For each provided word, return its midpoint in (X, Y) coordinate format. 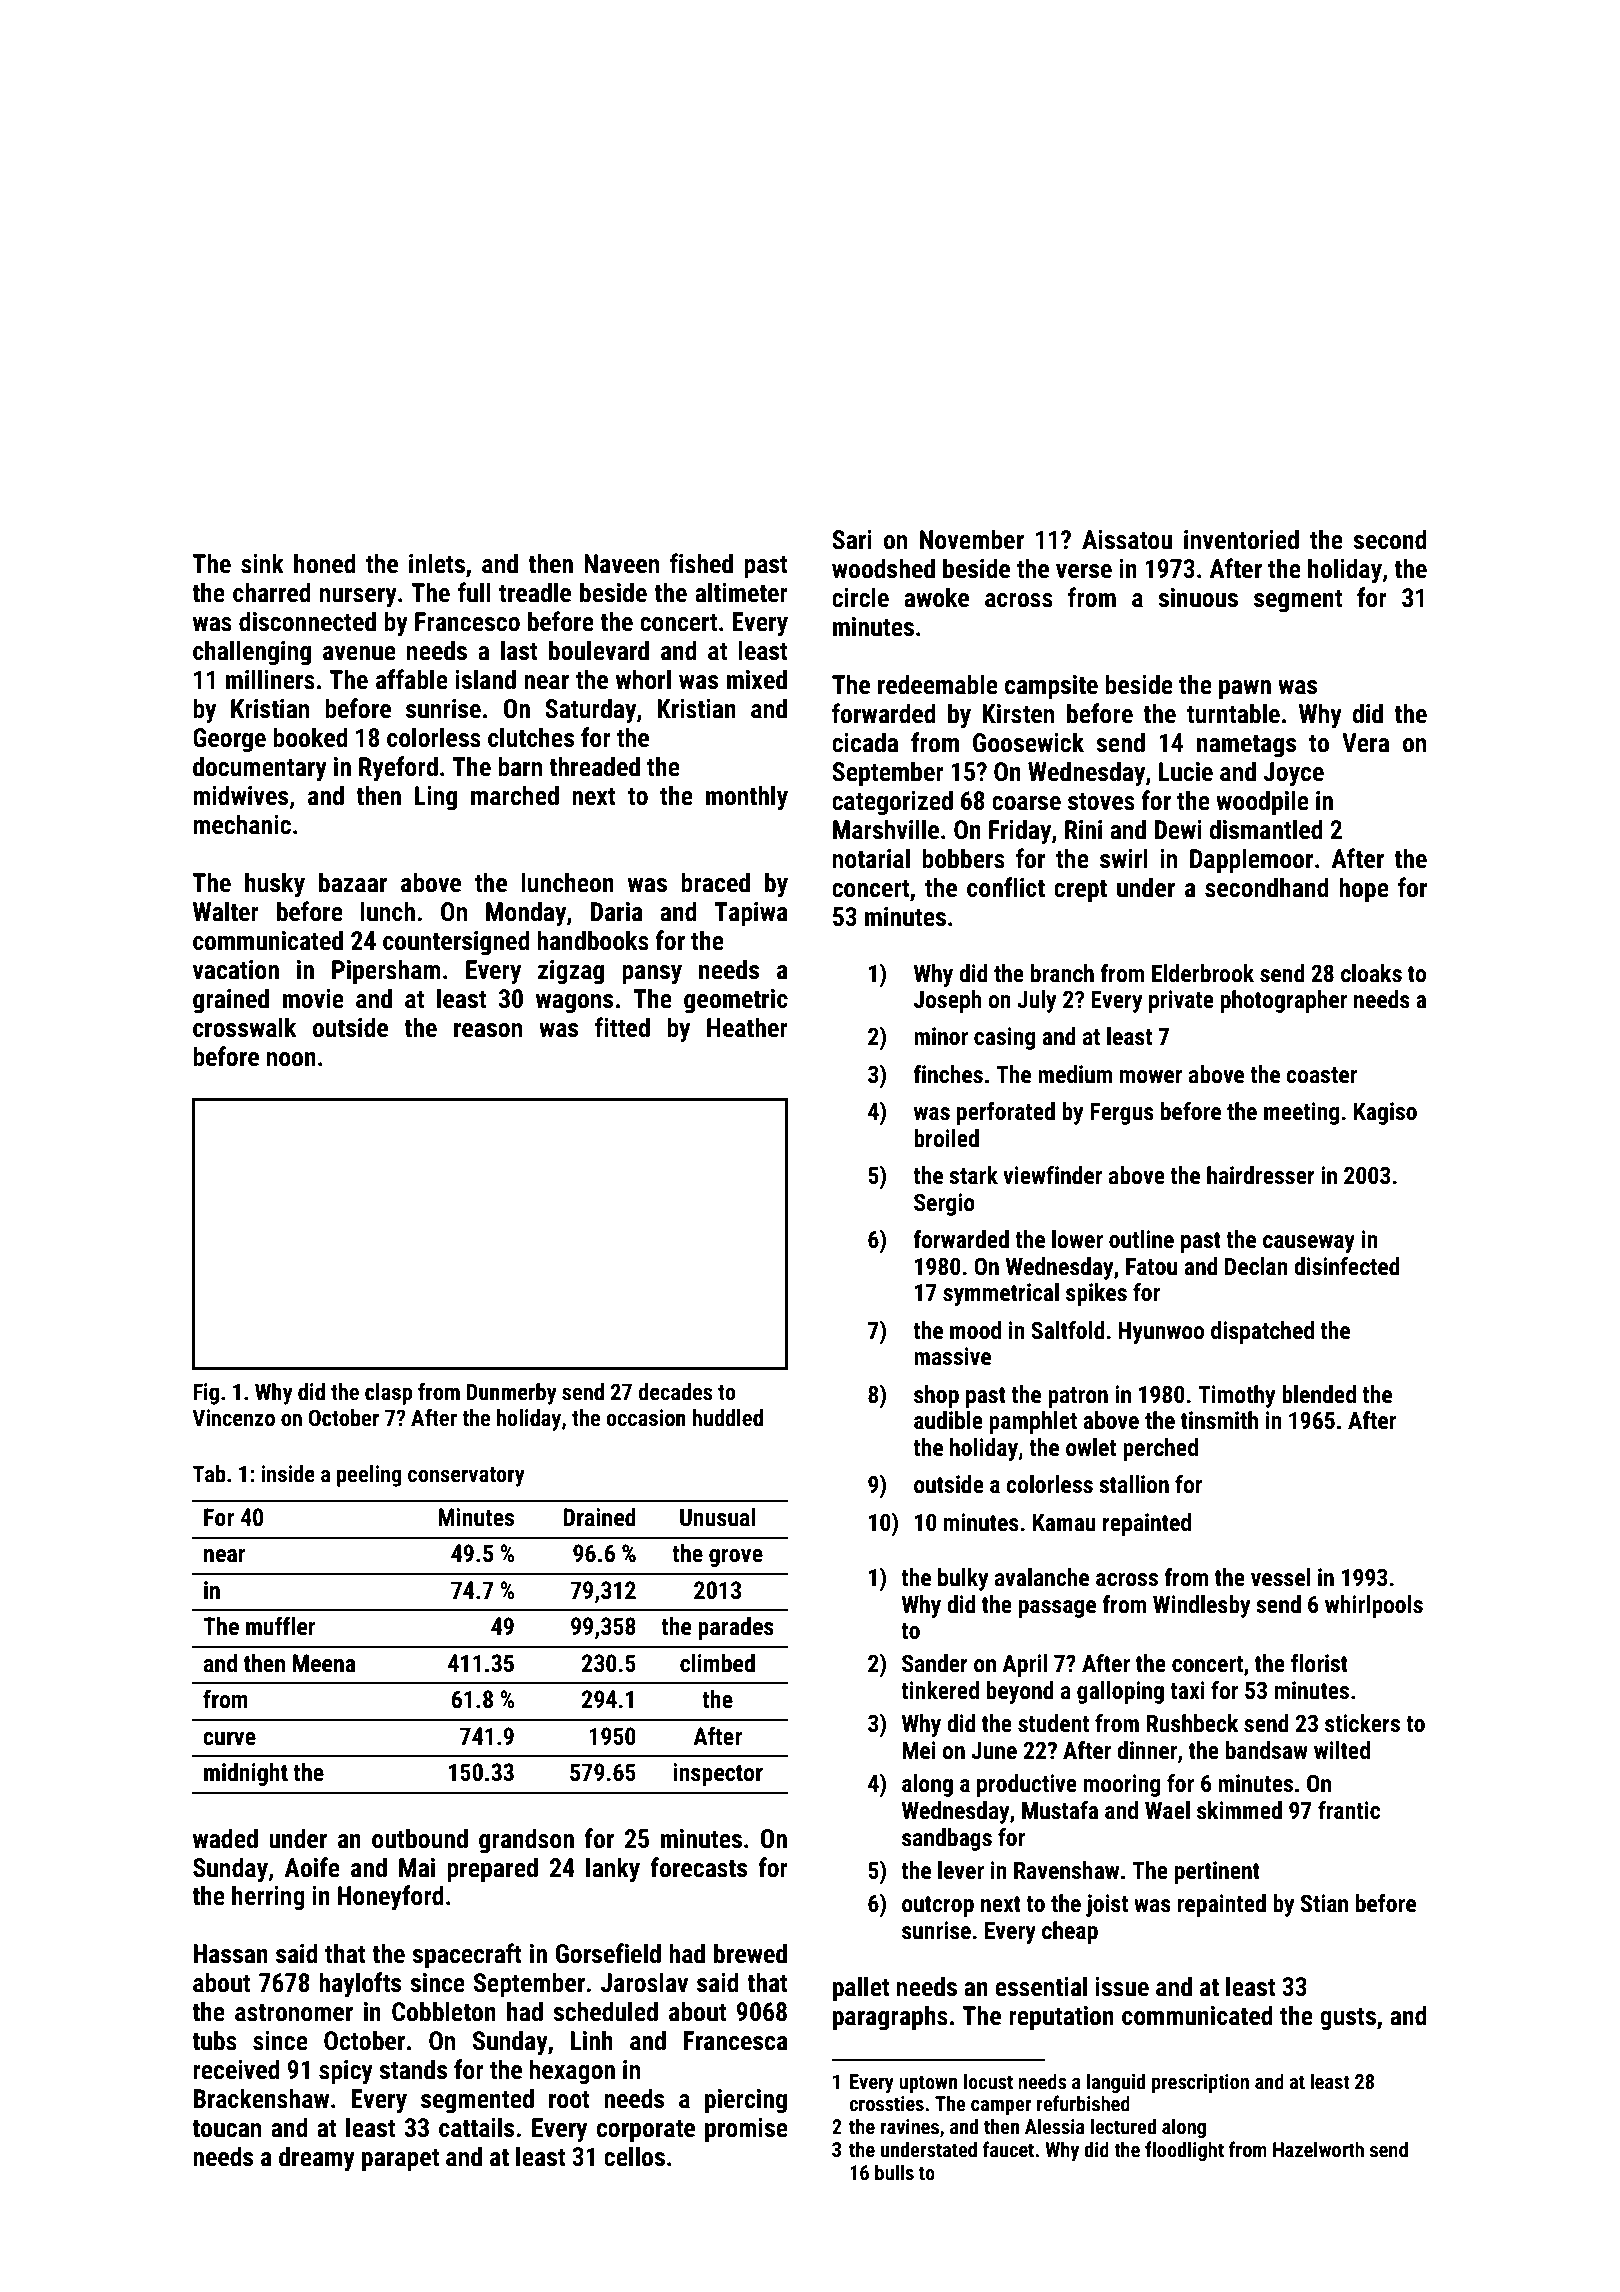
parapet (400, 2160)
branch (1062, 973)
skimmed (1239, 1810)
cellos (634, 2156)
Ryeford (398, 768)
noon (291, 1059)
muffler (281, 1626)
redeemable (938, 684)
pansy (652, 975)
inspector (718, 1774)
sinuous (1198, 598)
